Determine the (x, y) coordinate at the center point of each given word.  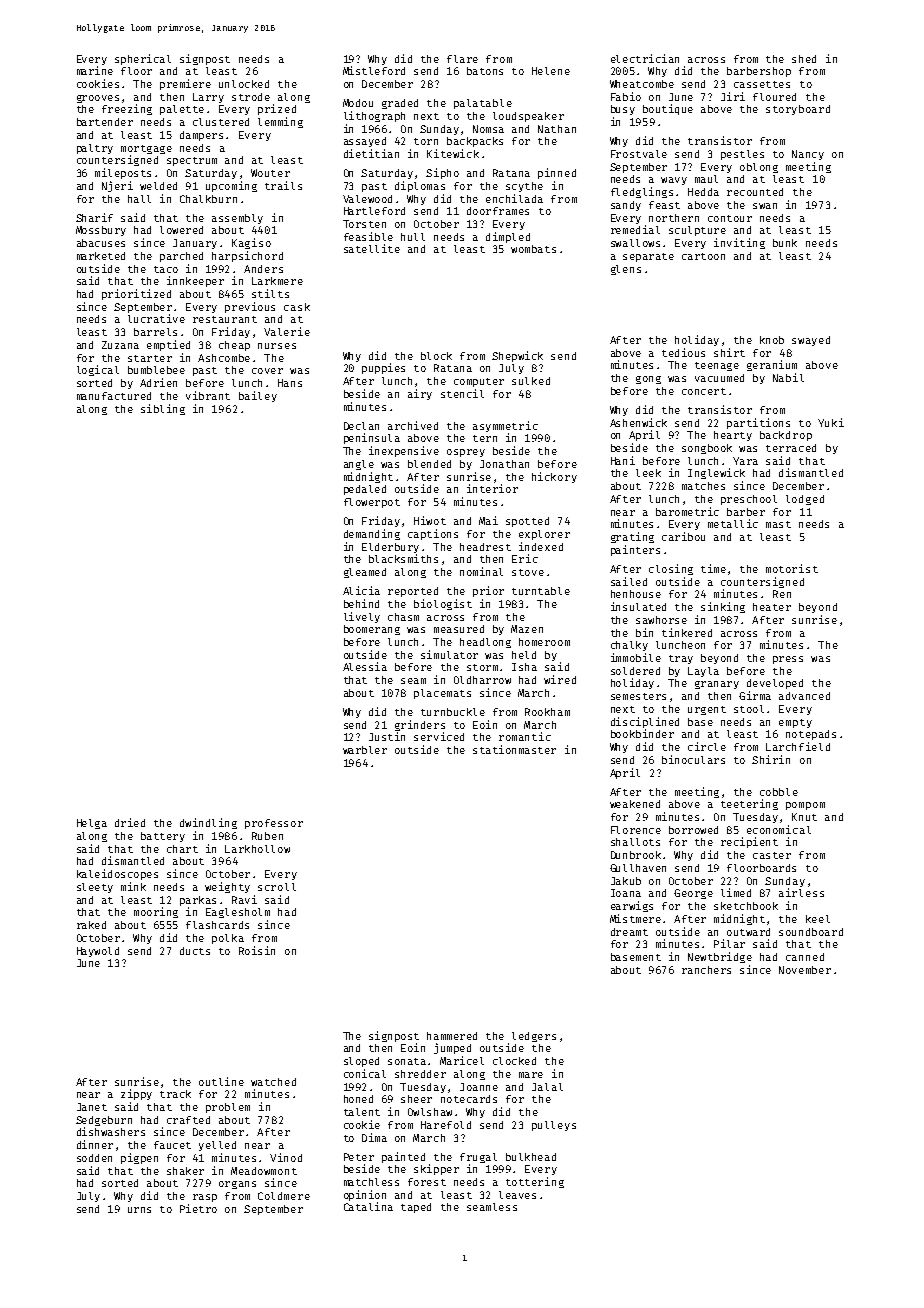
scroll (277, 887)
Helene (551, 71)
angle (359, 465)
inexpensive (404, 451)
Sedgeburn (104, 1121)
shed (804, 59)
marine (95, 70)
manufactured (114, 396)
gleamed (365, 573)
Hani (623, 460)
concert (704, 391)
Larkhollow (257, 849)
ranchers (706, 970)
